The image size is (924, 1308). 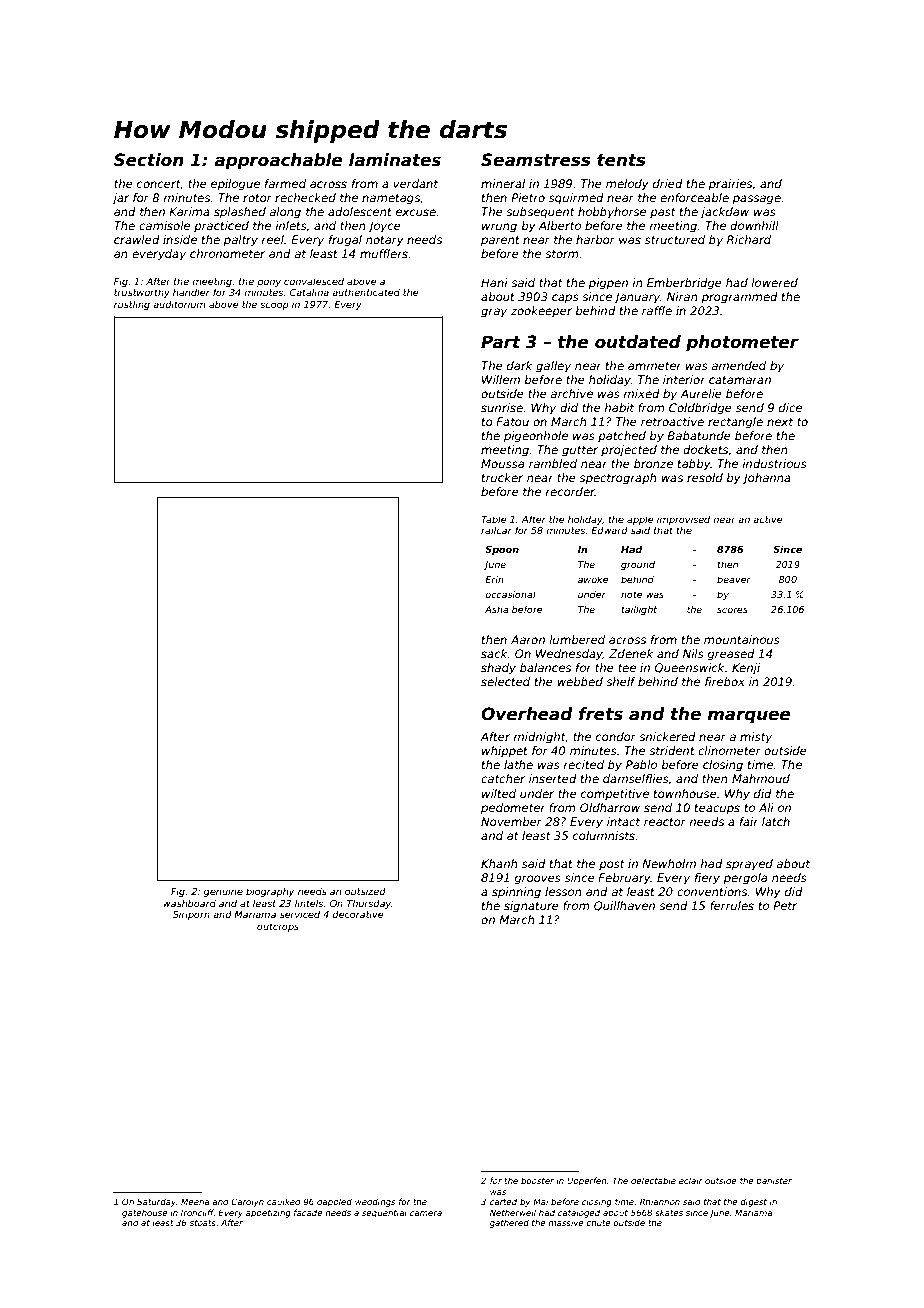 I want to click on sack, so click(x=494, y=653).
